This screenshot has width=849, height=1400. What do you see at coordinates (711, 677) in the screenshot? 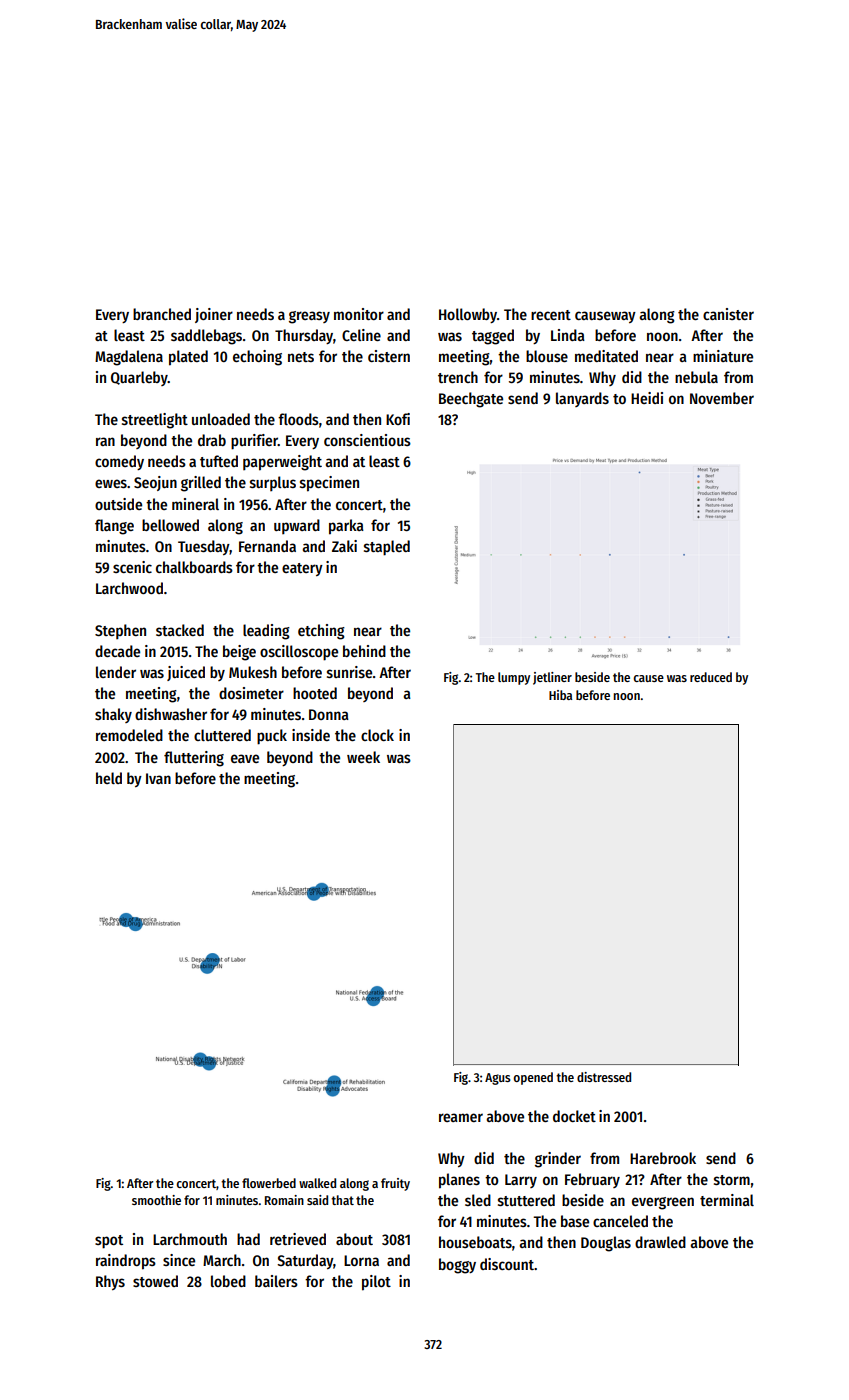
I see `reduced` at bounding box center [711, 677].
